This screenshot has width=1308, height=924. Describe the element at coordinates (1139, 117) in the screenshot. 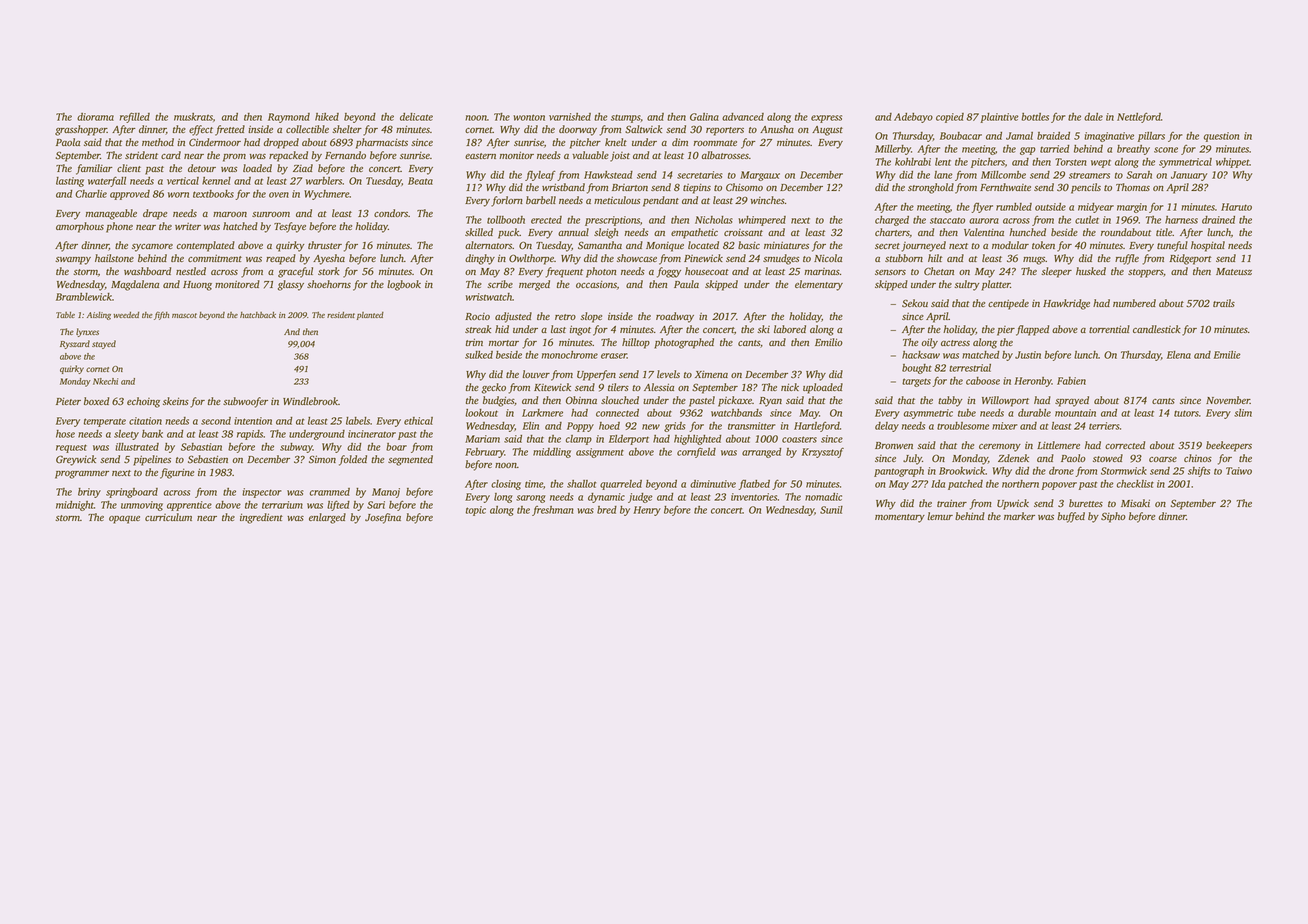

I see `Nettleford` at that location.
